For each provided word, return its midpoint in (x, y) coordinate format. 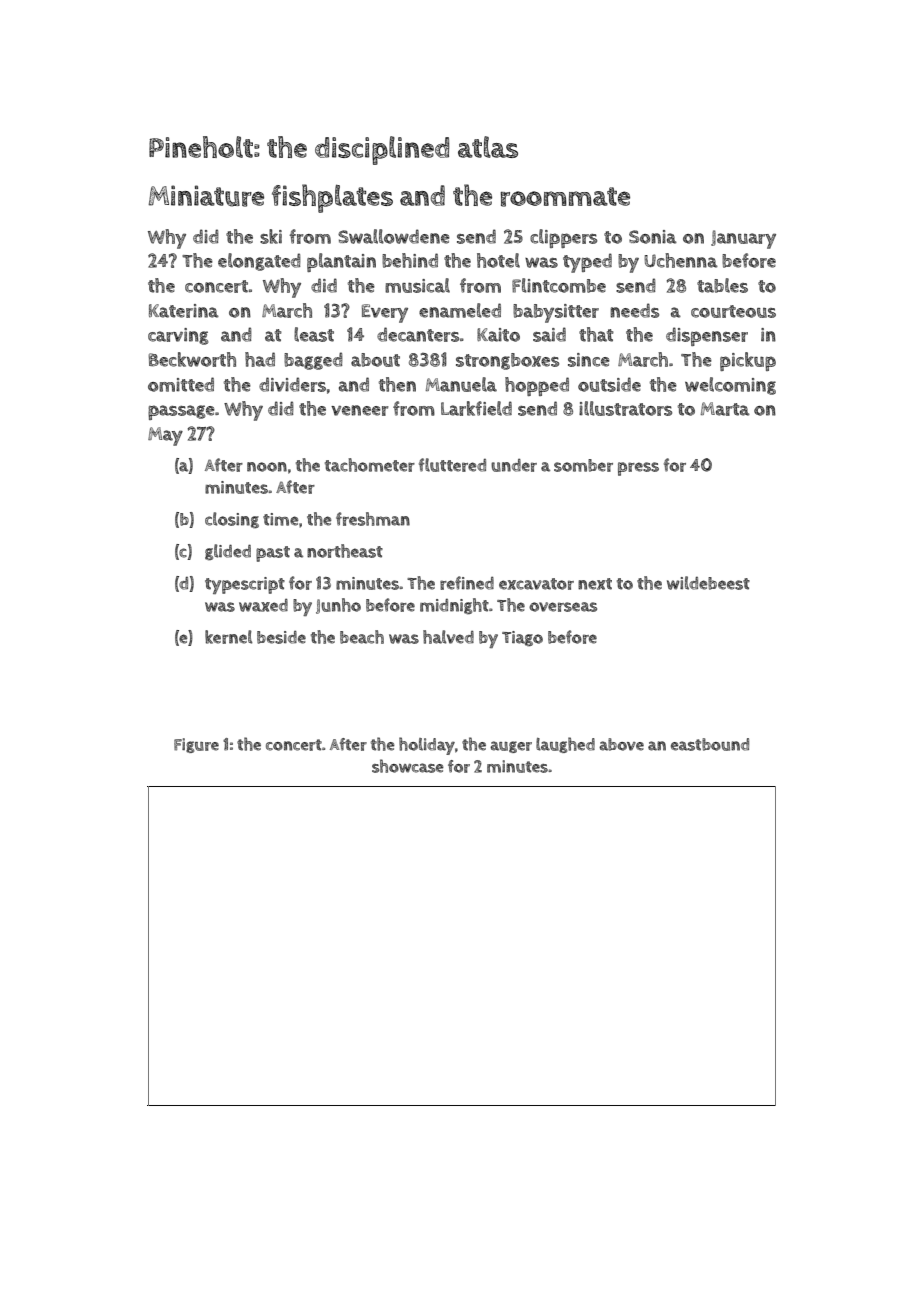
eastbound (710, 744)
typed (587, 263)
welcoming (730, 386)
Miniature (206, 196)
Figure (196, 745)
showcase (408, 766)
